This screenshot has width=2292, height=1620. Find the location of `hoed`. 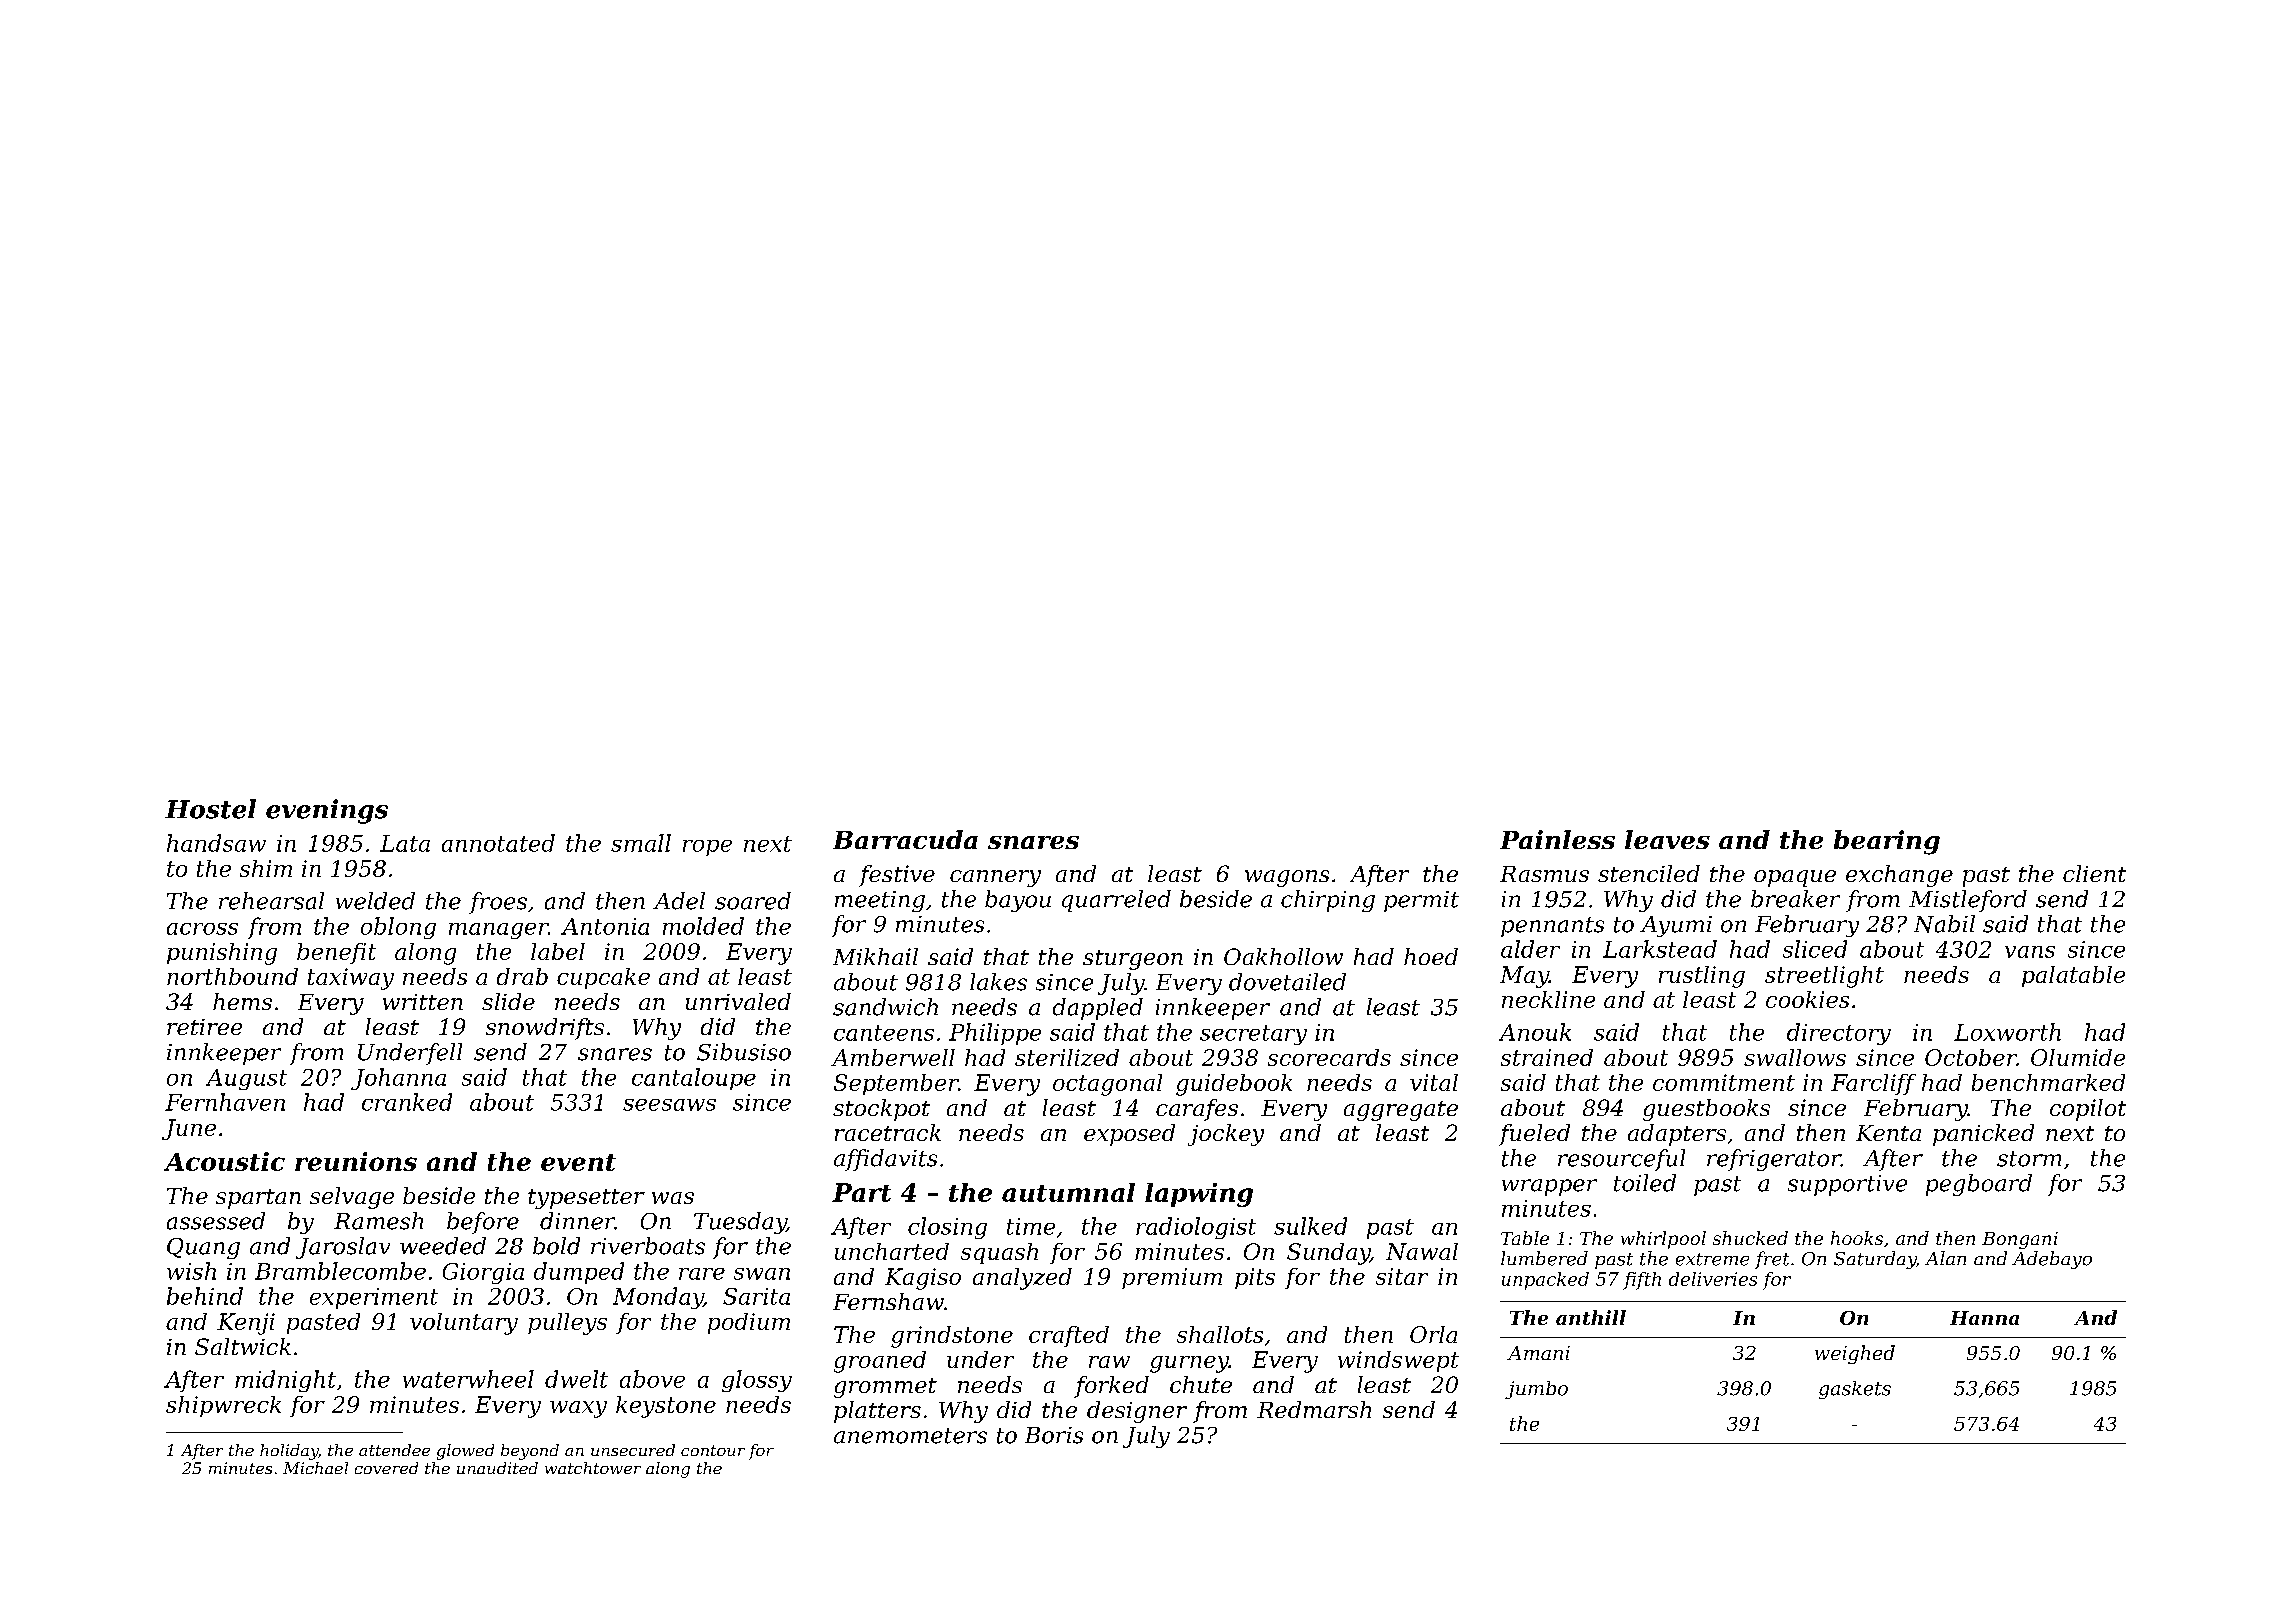

hoed is located at coordinates (1431, 956).
